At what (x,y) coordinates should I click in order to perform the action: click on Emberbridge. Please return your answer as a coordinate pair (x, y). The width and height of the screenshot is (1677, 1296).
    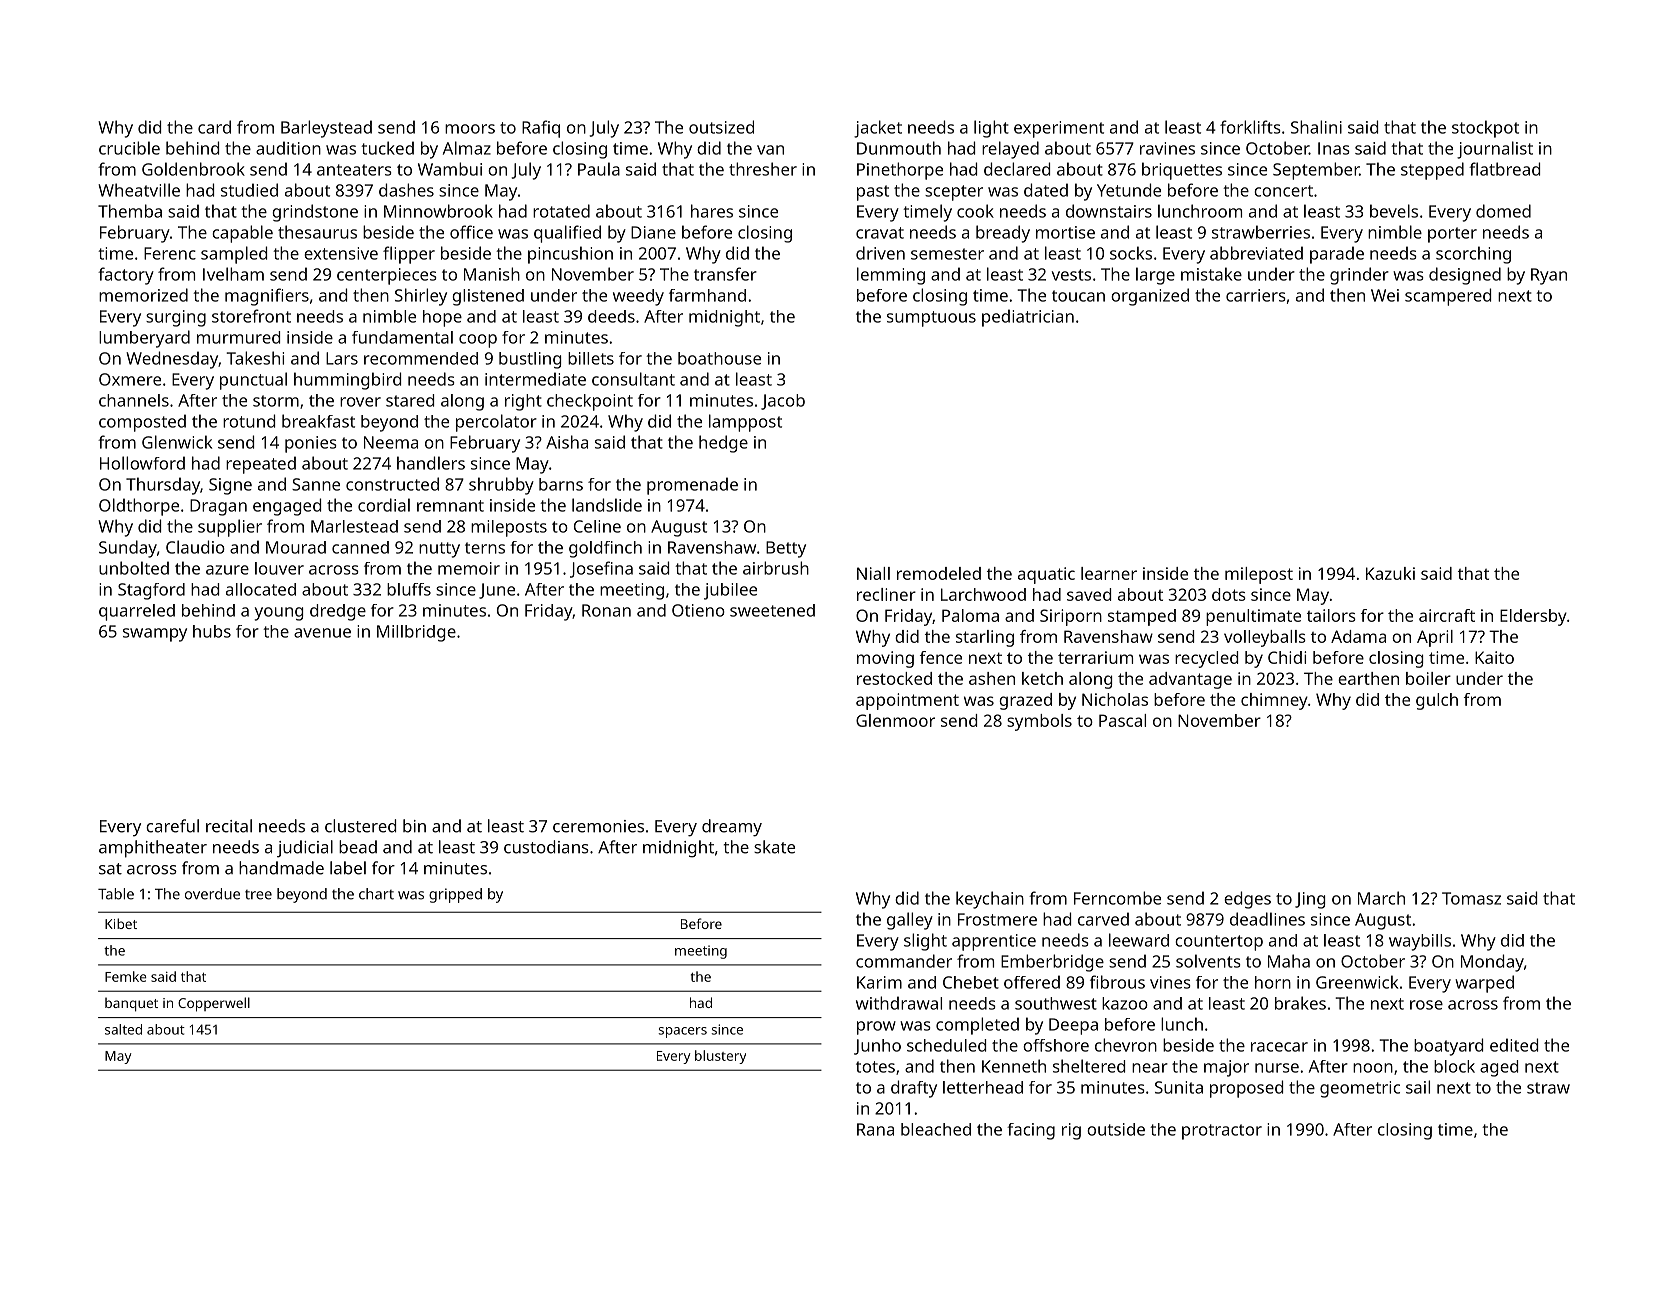
    Looking at the image, I should click on (1052, 963).
